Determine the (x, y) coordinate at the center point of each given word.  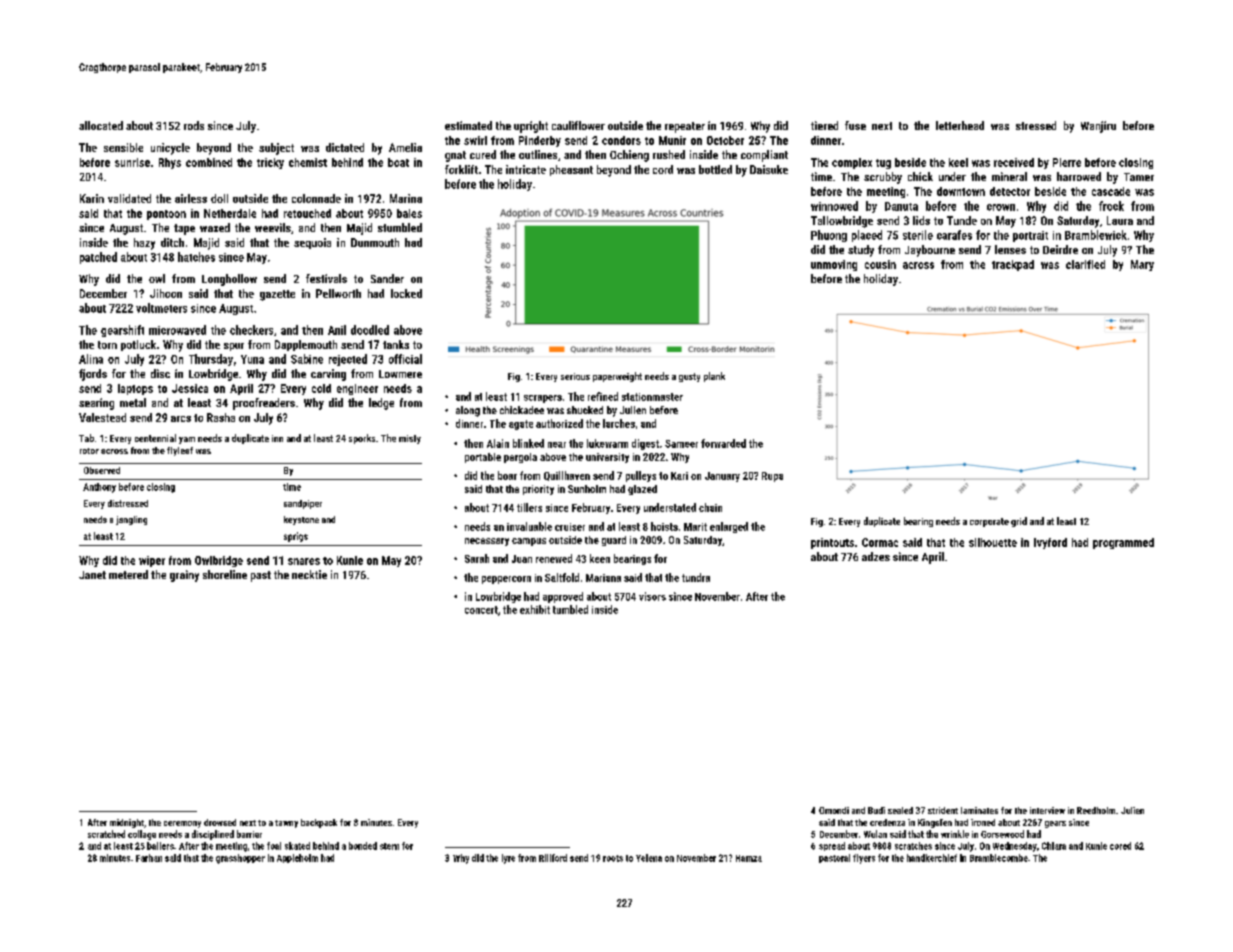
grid (1019, 522)
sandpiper (303, 504)
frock (1111, 206)
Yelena (649, 858)
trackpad (1013, 265)
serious (575, 376)
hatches (196, 257)
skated (297, 846)
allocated (101, 125)
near (557, 445)
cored (1120, 846)
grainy (184, 576)
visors (652, 596)
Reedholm (1096, 810)
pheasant (571, 170)
